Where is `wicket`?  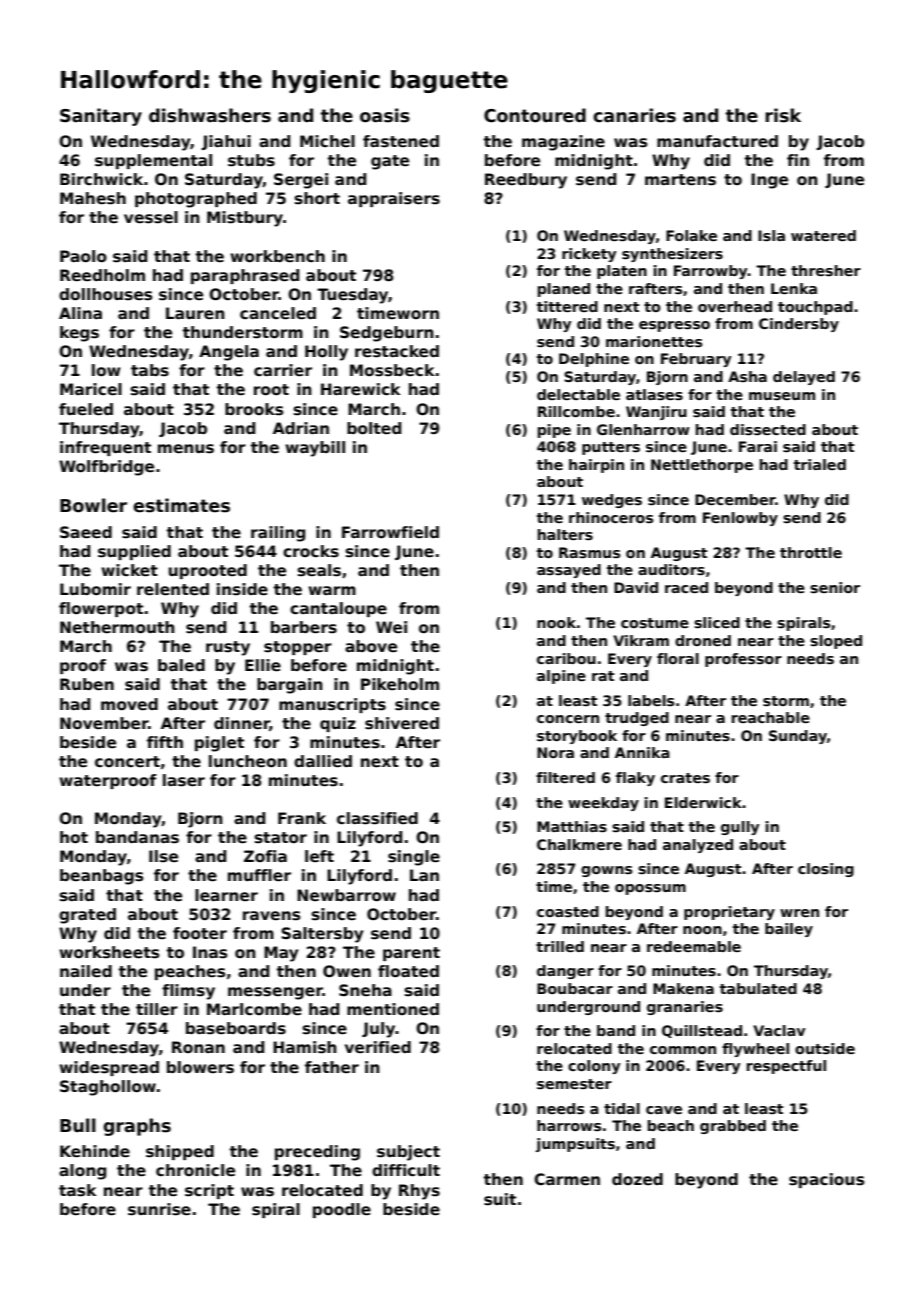 wicket is located at coordinates (129, 570).
